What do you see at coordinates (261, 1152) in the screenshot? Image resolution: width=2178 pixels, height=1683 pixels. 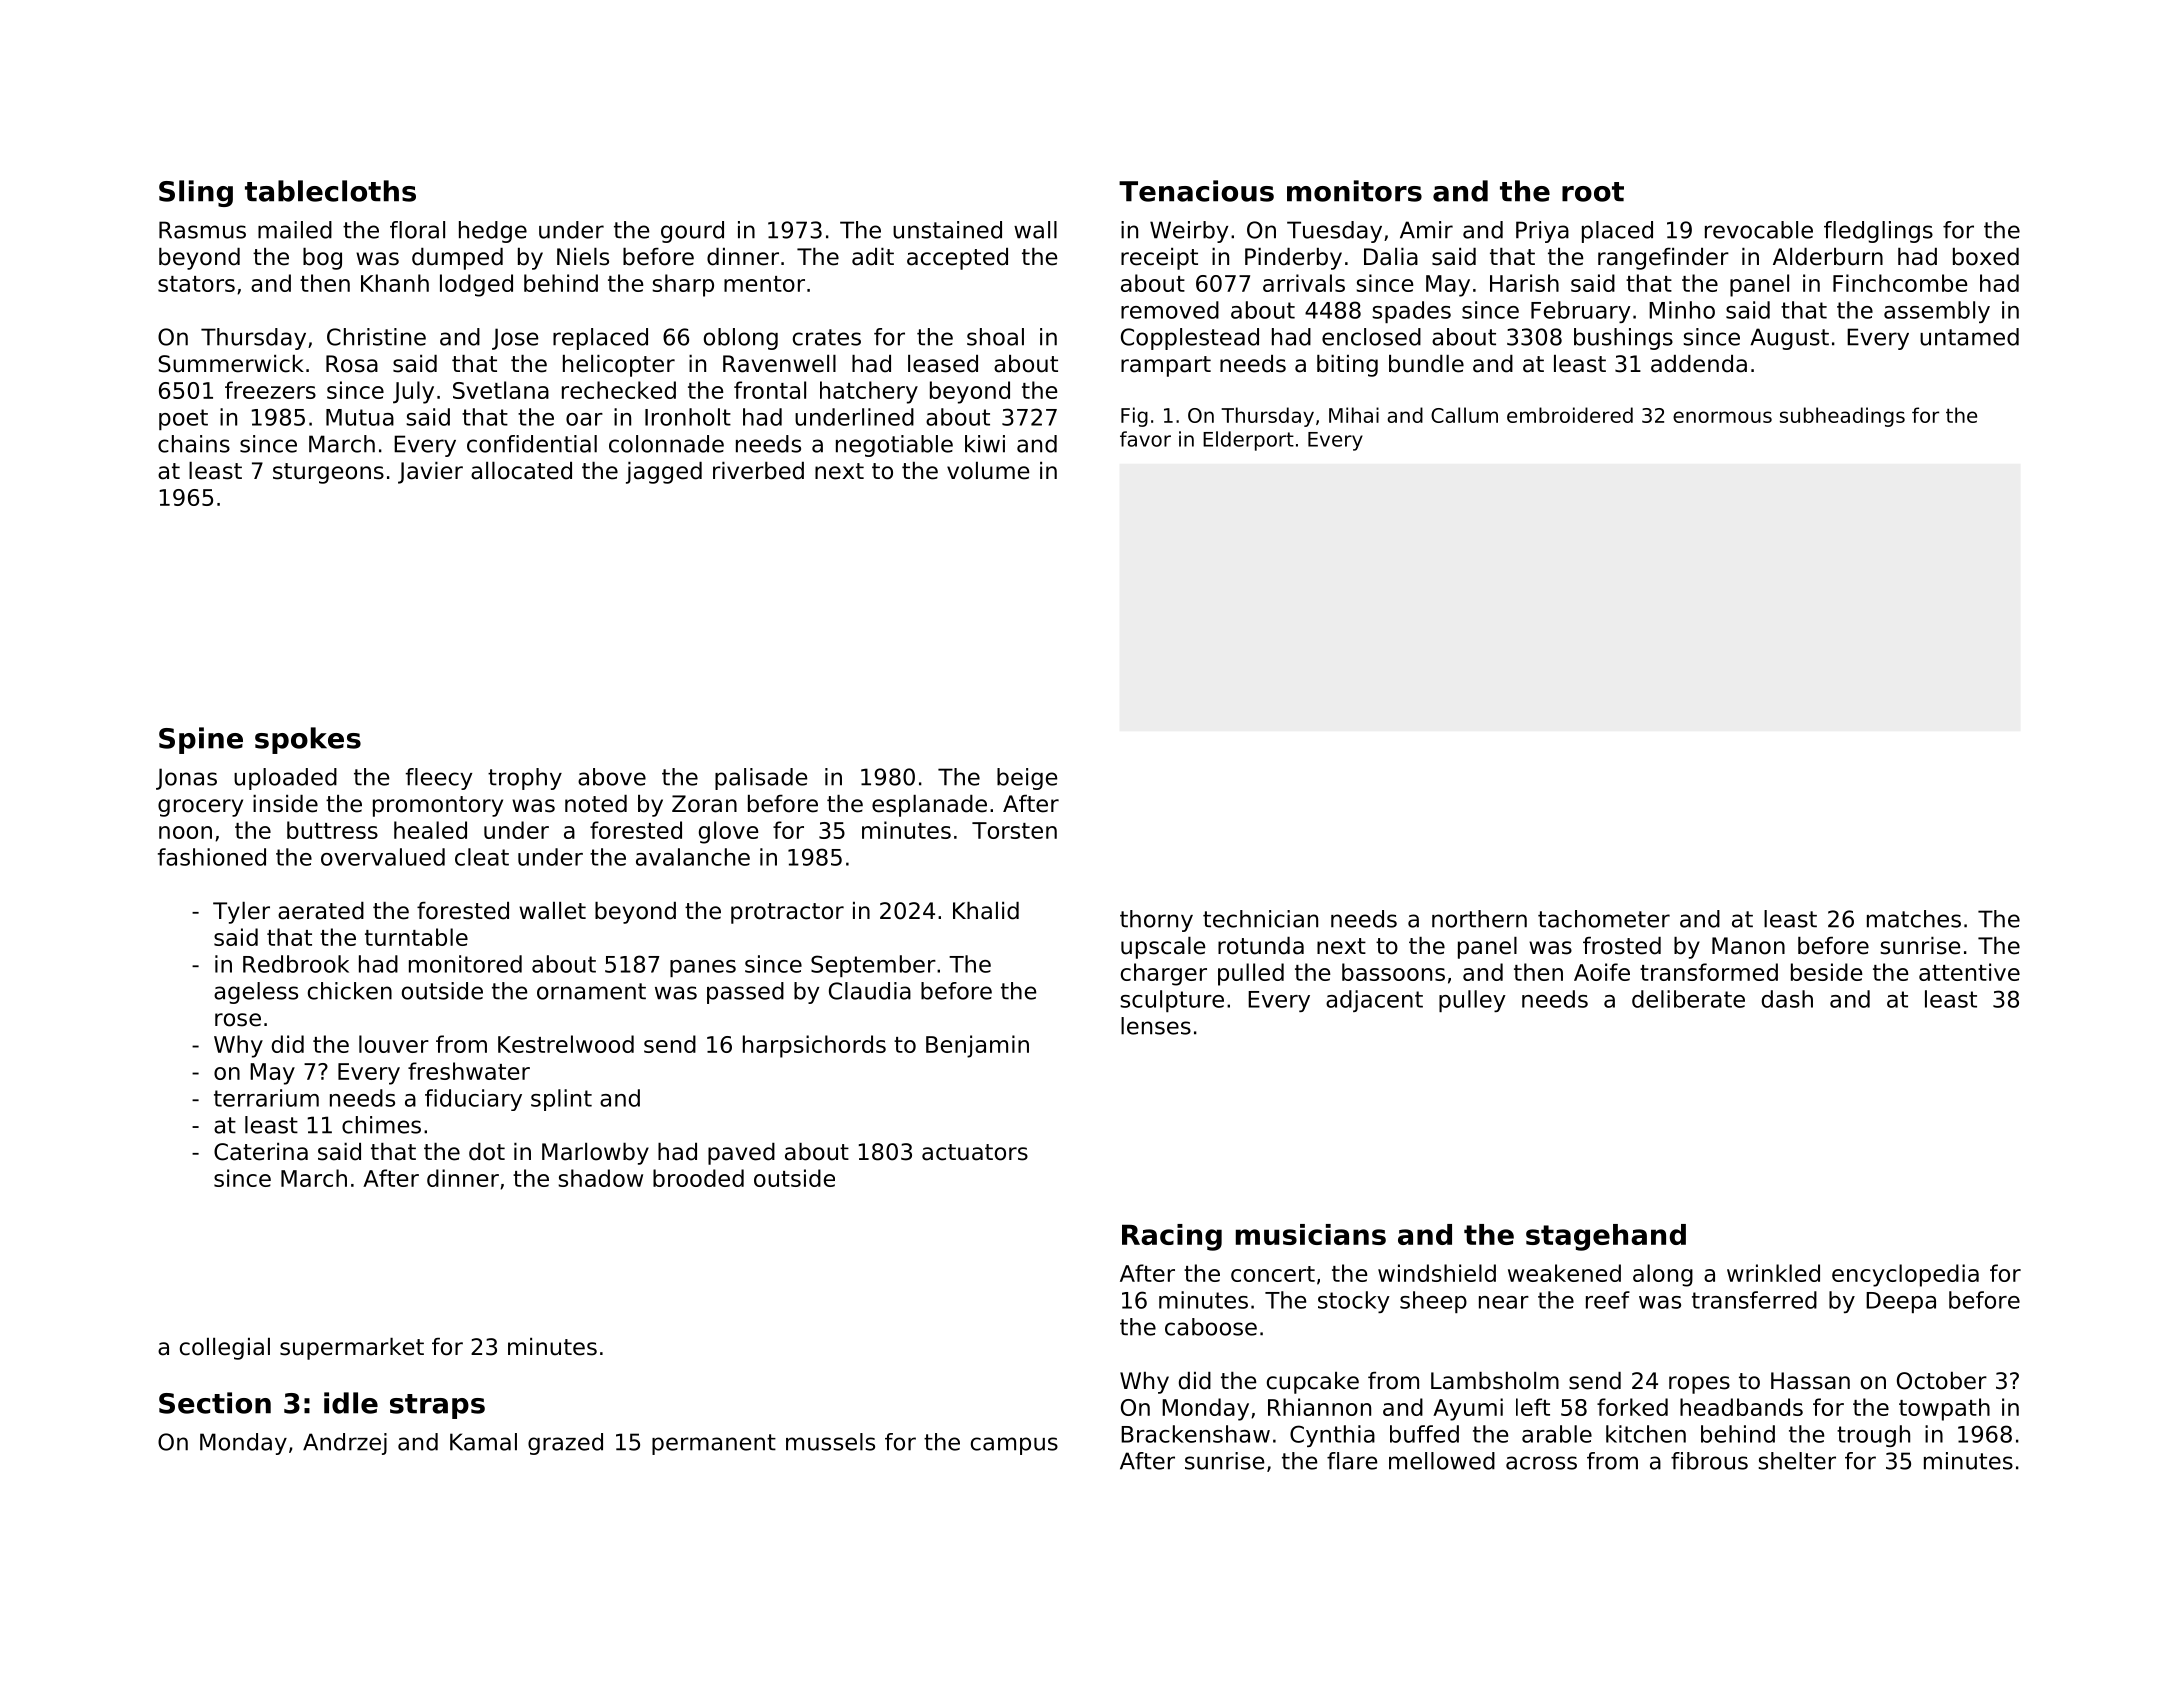 I see `Caterina` at bounding box center [261, 1152].
